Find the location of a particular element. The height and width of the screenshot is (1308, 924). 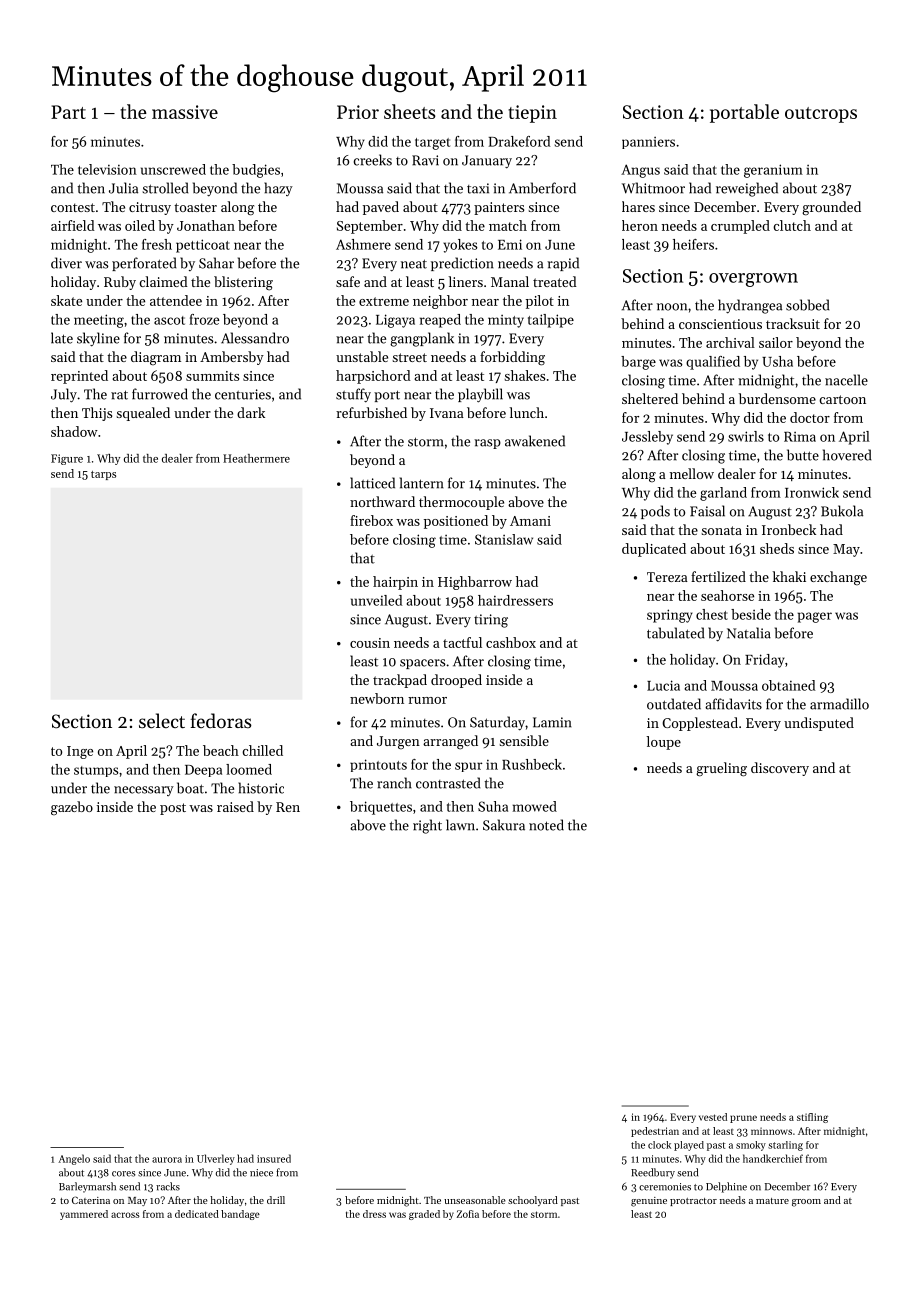

contrasted is located at coordinates (448, 783).
